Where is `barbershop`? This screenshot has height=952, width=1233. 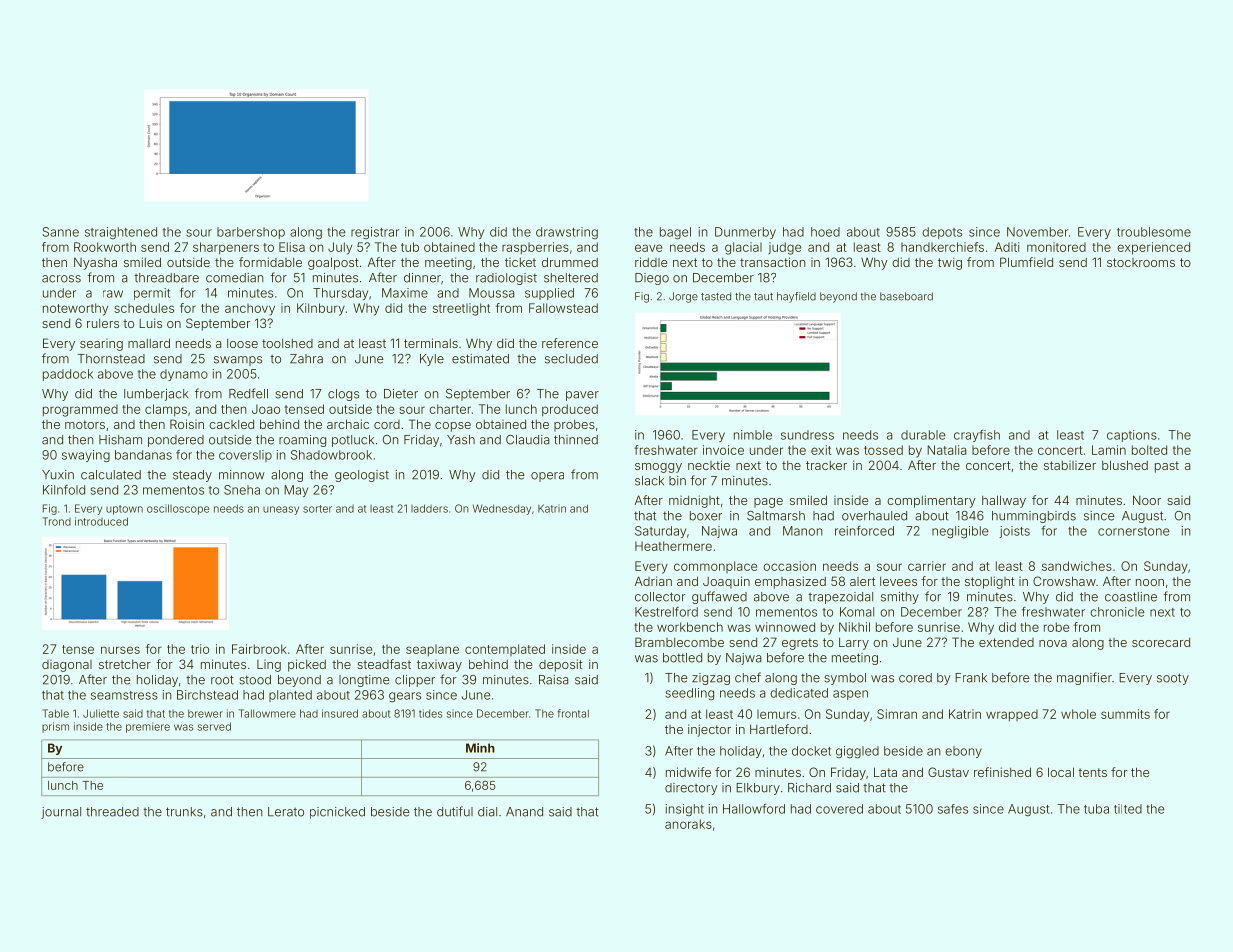 barbershop is located at coordinates (251, 233).
